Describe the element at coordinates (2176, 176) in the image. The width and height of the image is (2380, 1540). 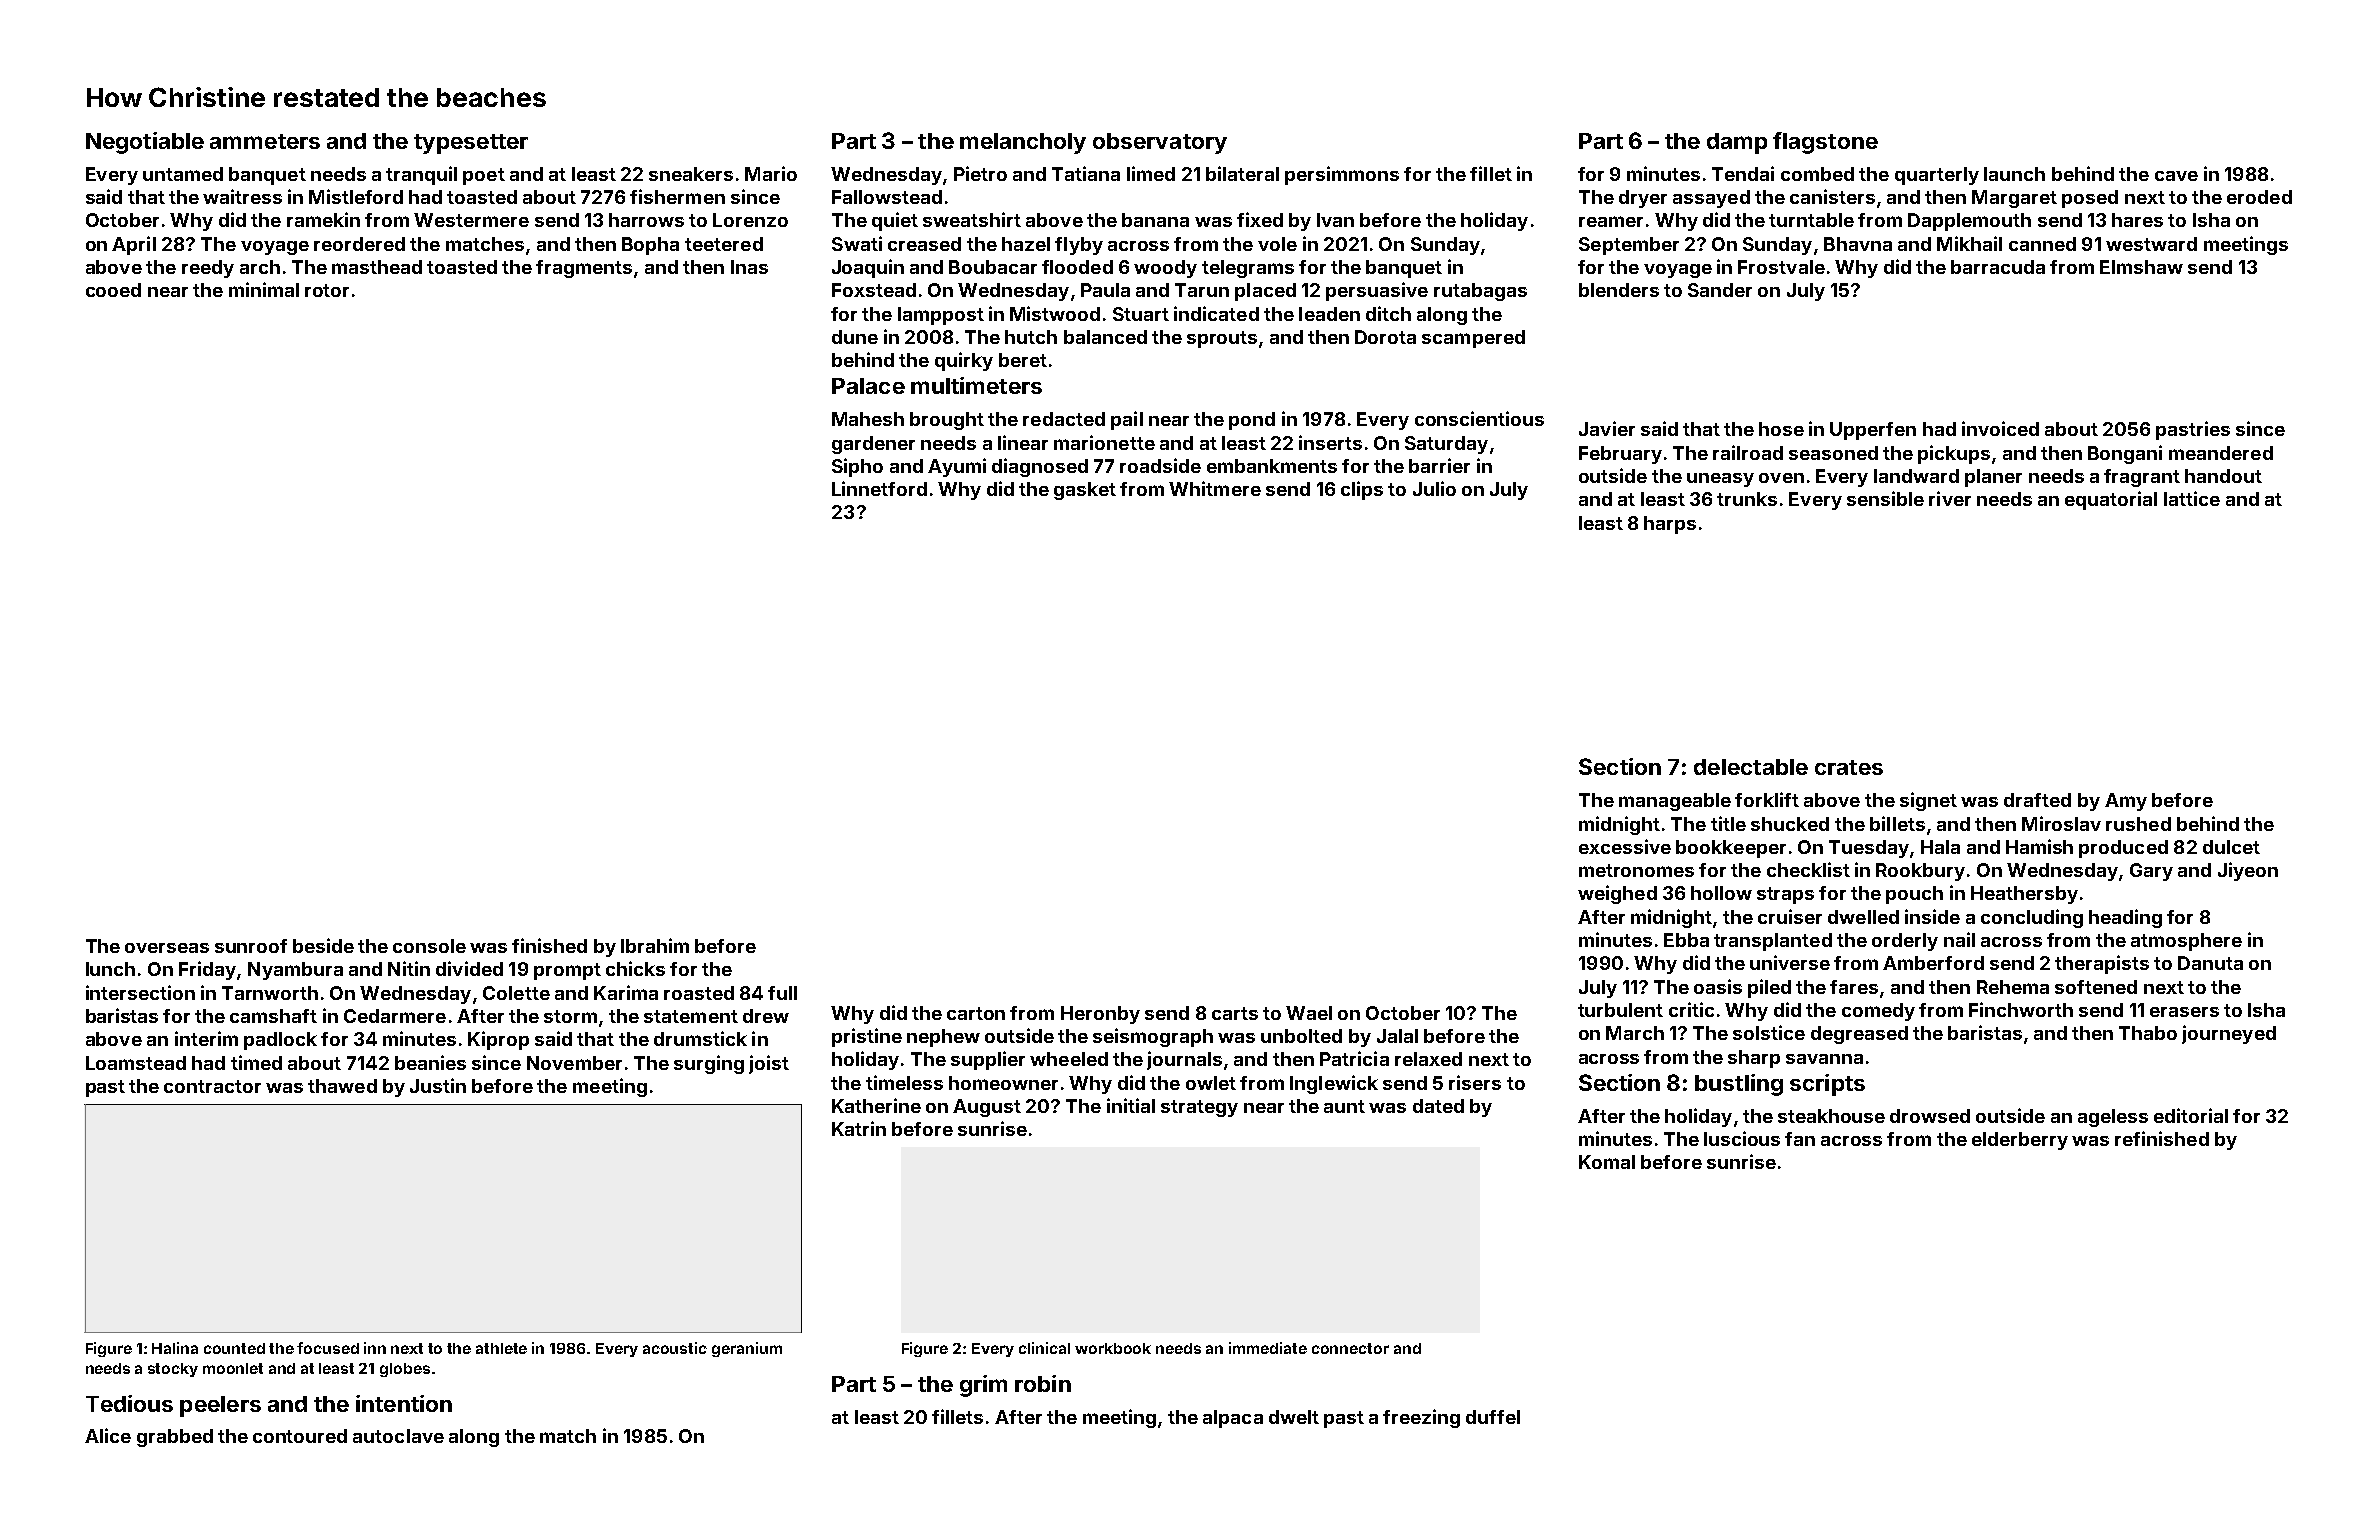
I see `cave` at that location.
